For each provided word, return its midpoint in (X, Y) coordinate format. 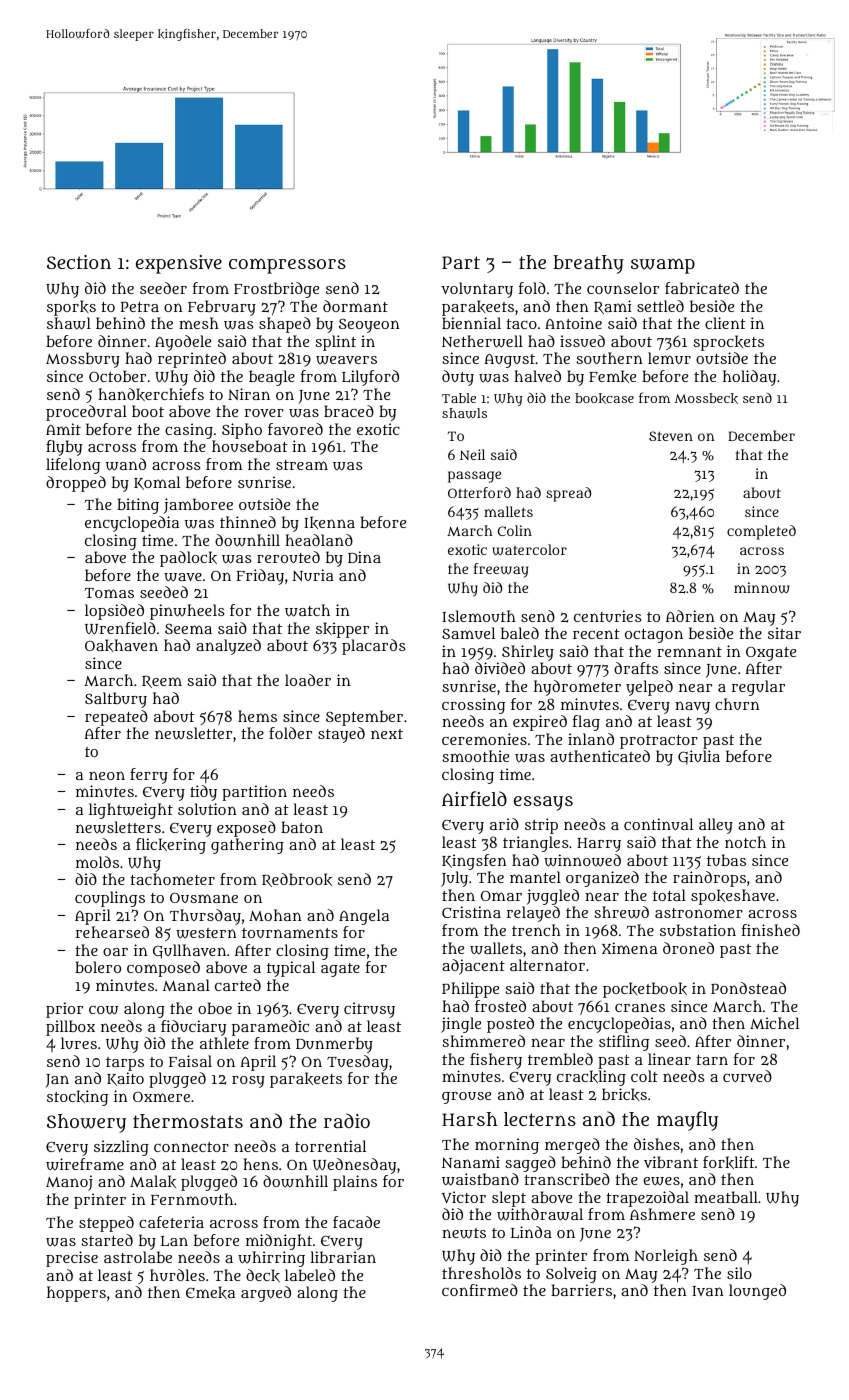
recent (596, 634)
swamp (663, 266)
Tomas (109, 593)
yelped (649, 688)
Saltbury (116, 700)
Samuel (468, 633)
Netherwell (482, 341)
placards (373, 647)
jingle (461, 1025)
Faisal (190, 1061)
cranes (640, 1007)
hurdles (177, 1275)
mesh (199, 323)
